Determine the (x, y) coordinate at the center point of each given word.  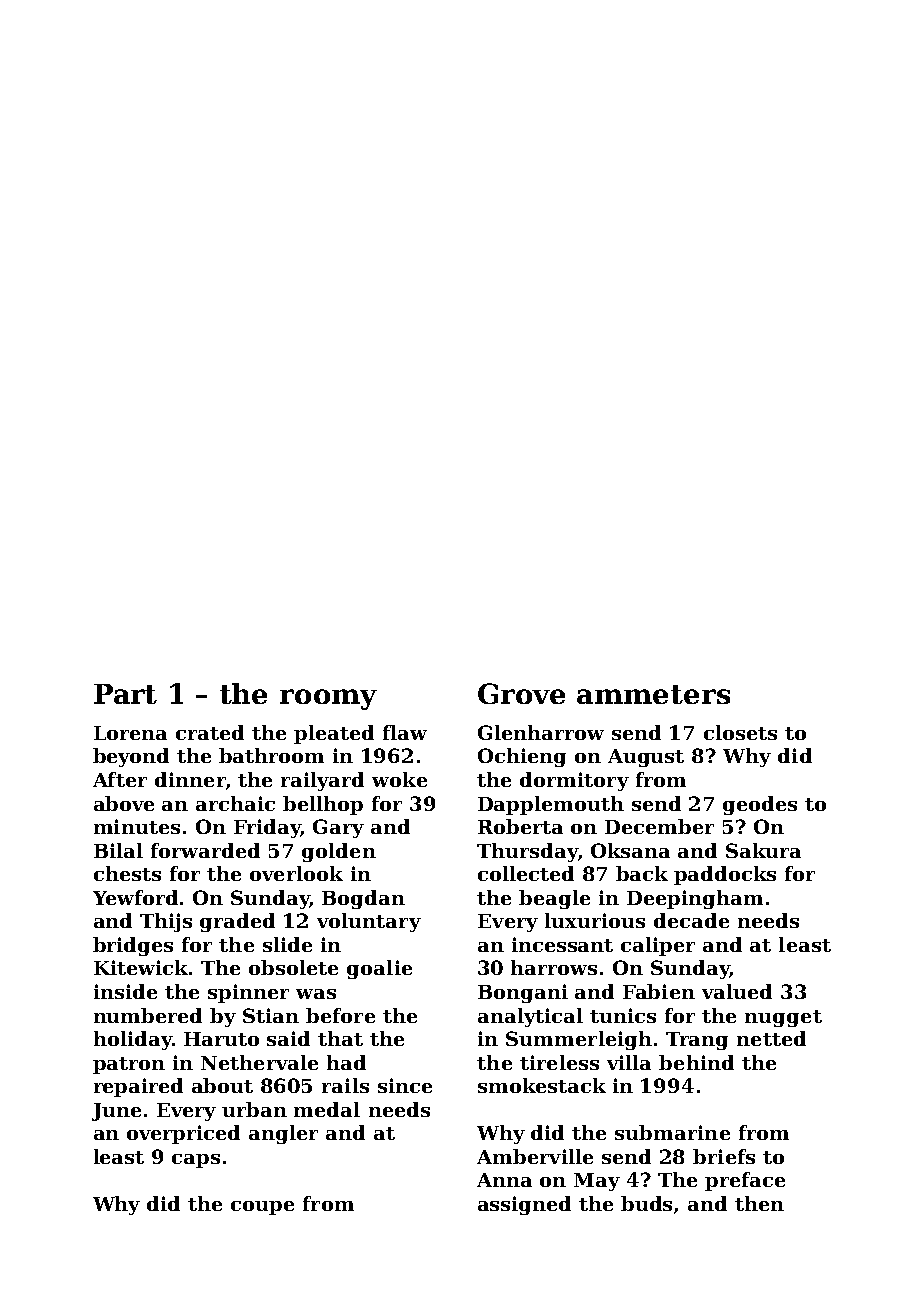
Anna (504, 1180)
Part (125, 694)
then (759, 1203)
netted (771, 1038)
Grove (521, 693)
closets (740, 732)
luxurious (595, 920)
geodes (760, 805)
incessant (562, 944)
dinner (190, 779)
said (288, 1038)
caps (196, 1161)
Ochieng (522, 757)
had (346, 1062)
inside (125, 991)
